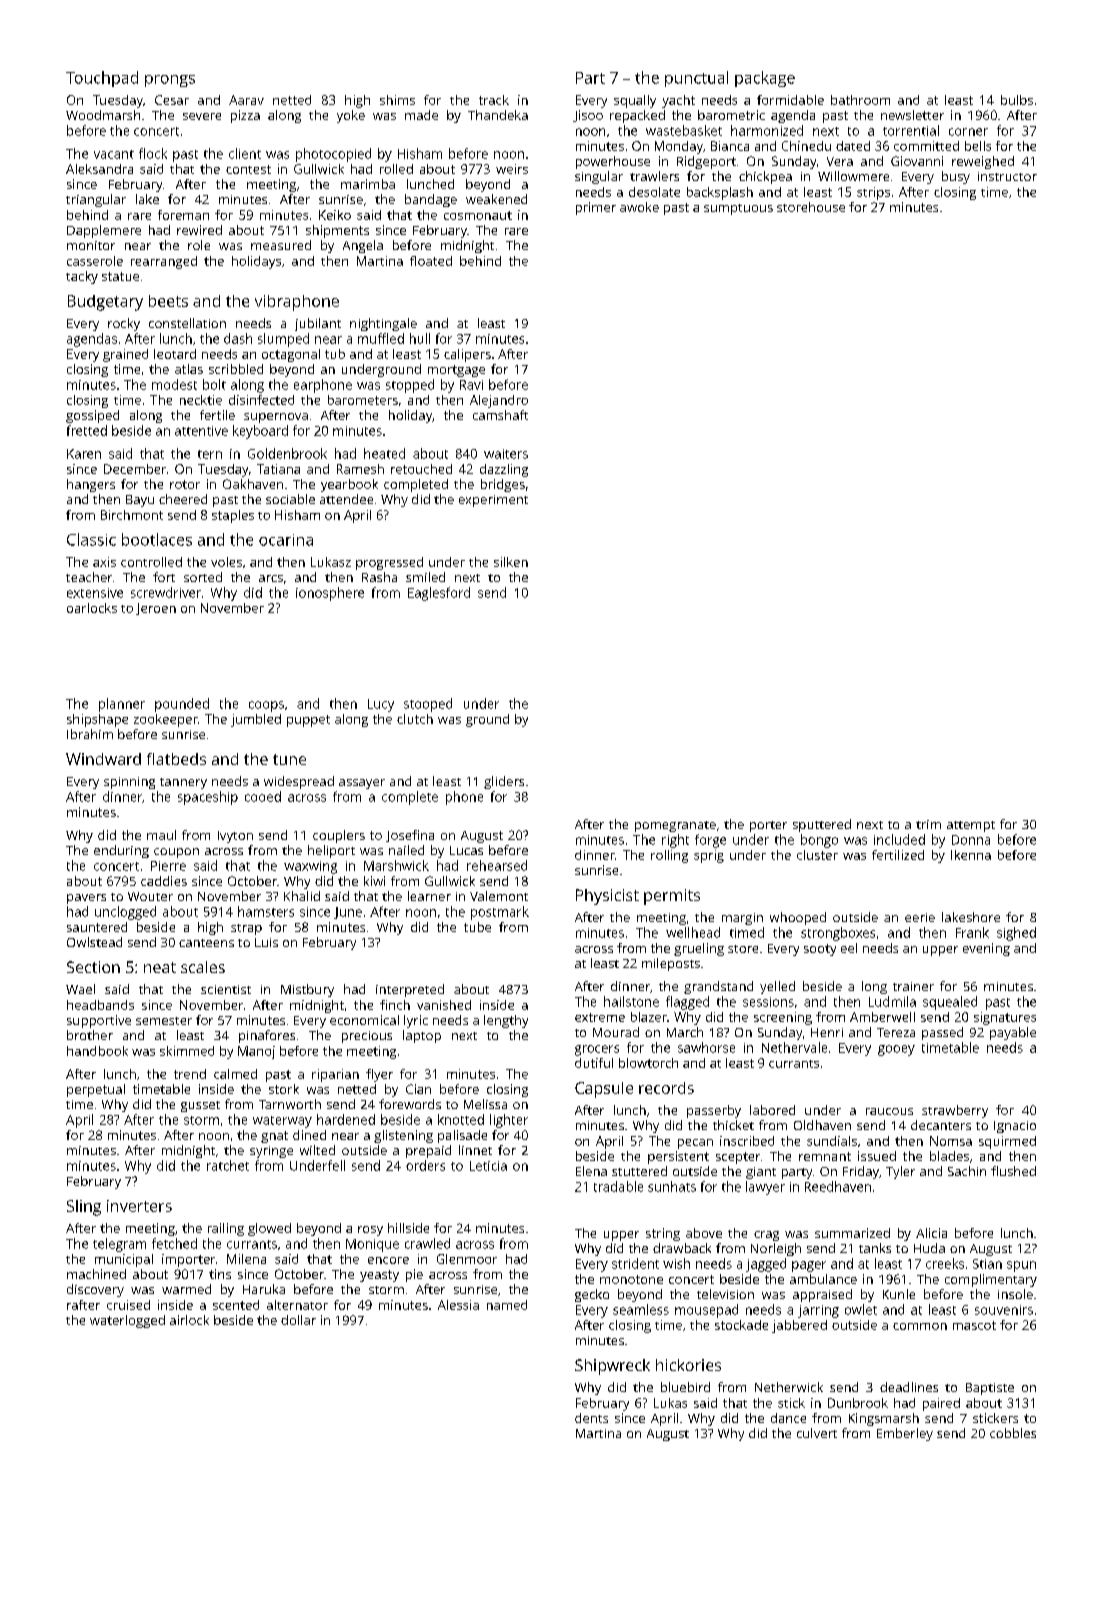  What do you see at coordinates (790, 100) in the page?
I see `formidable` at bounding box center [790, 100].
